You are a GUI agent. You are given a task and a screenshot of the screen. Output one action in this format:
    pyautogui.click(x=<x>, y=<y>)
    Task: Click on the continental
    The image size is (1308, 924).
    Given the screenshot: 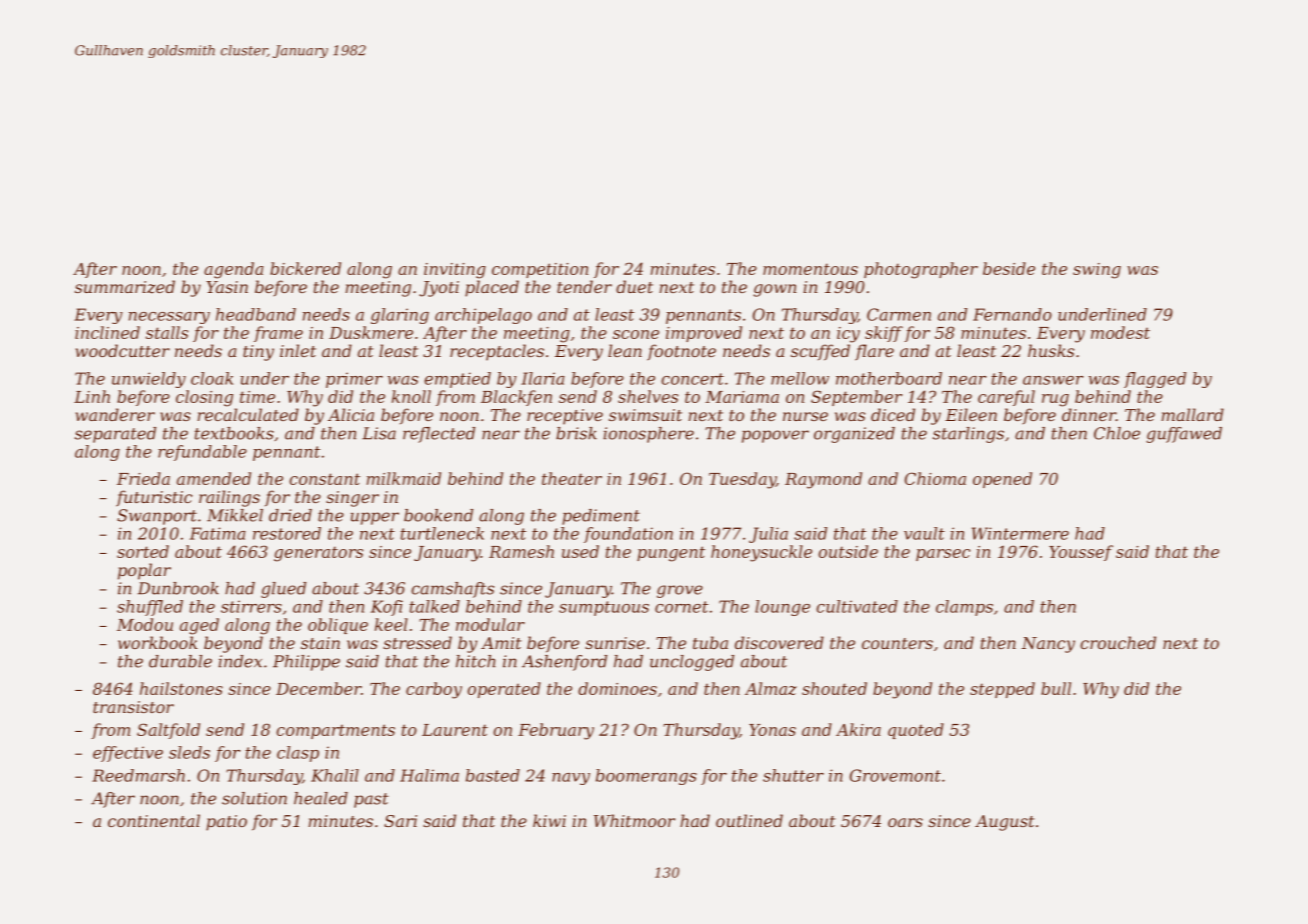 What is the action you would take?
    pyautogui.click(x=154, y=820)
